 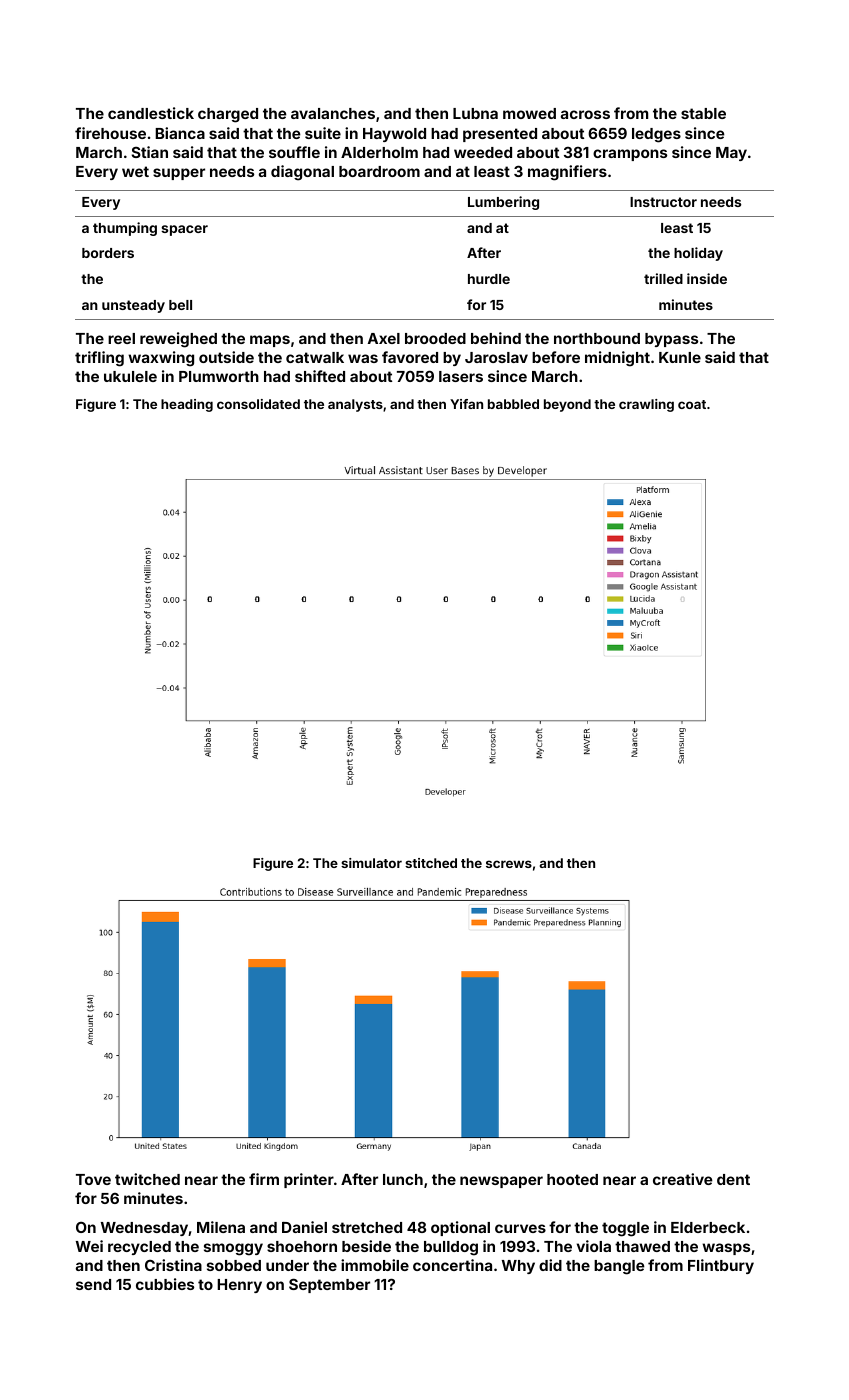 What do you see at coordinates (371, 863) in the page?
I see `simulator` at bounding box center [371, 863].
